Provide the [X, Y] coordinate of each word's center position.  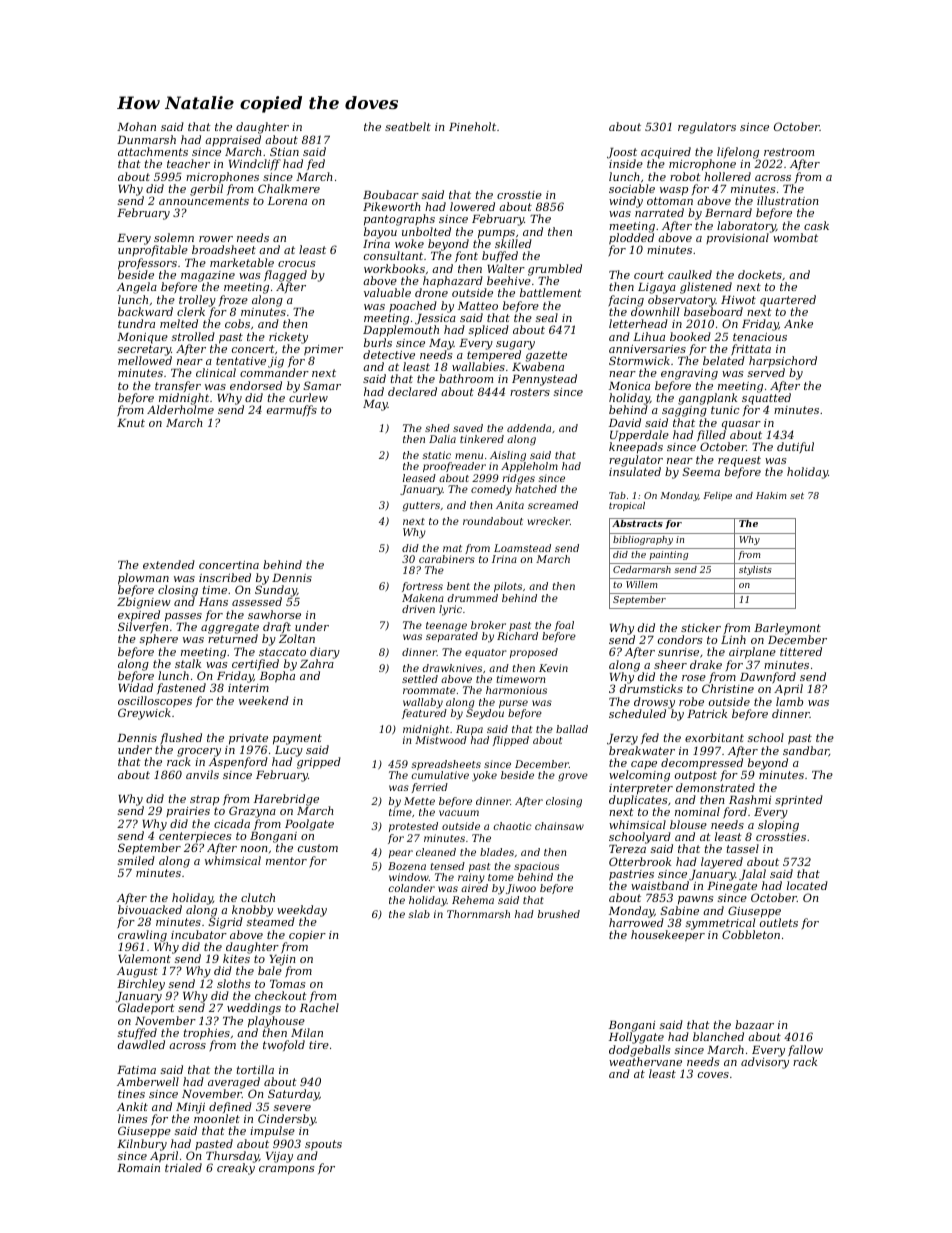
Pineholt [472, 126]
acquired [666, 153]
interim [248, 688]
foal [564, 626]
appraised [233, 141]
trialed [183, 1168]
